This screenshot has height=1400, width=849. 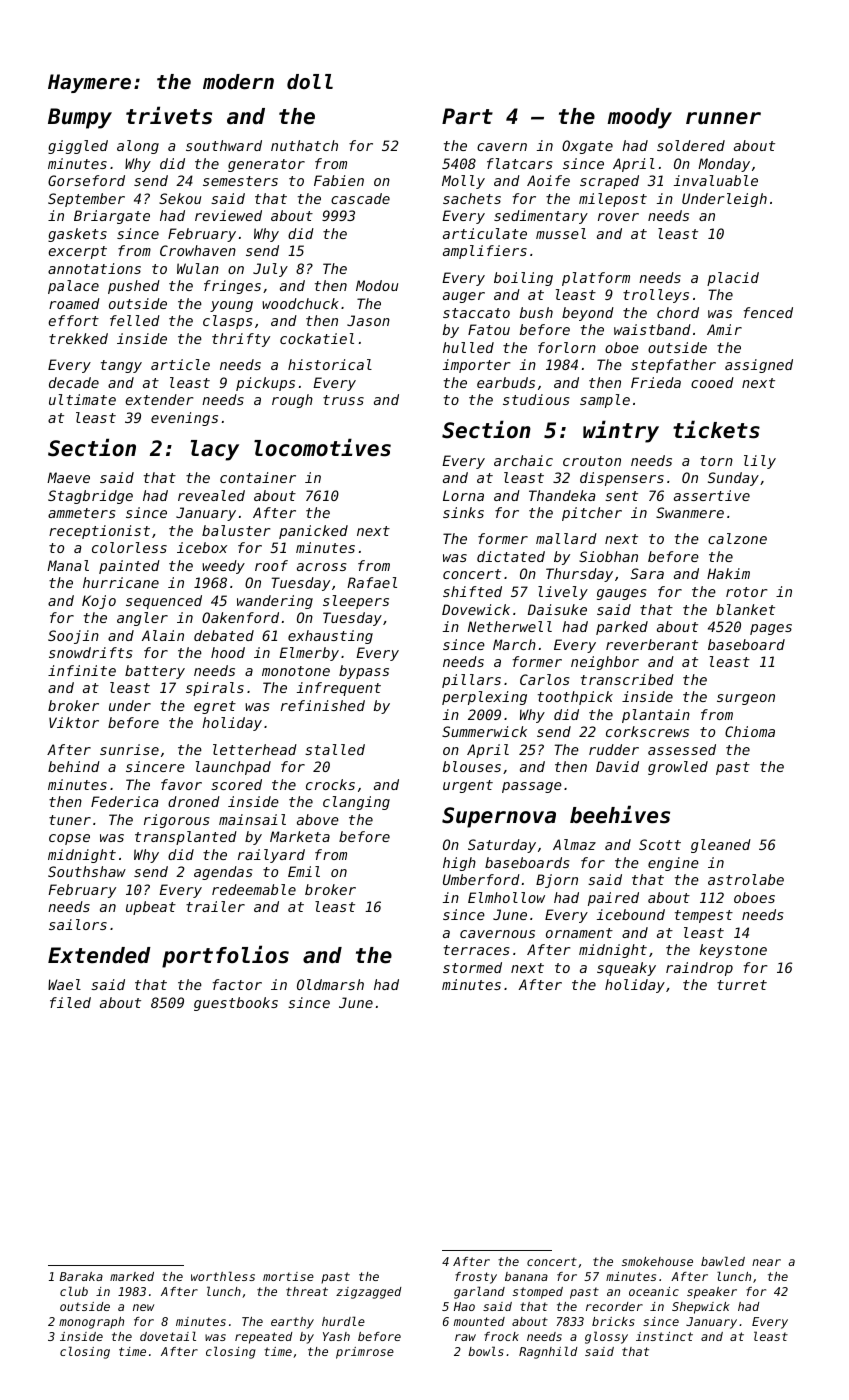 What do you see at coordinates (656, 382) in the screenshot?
I see `Frieda` at bounding box center [656, 382].
